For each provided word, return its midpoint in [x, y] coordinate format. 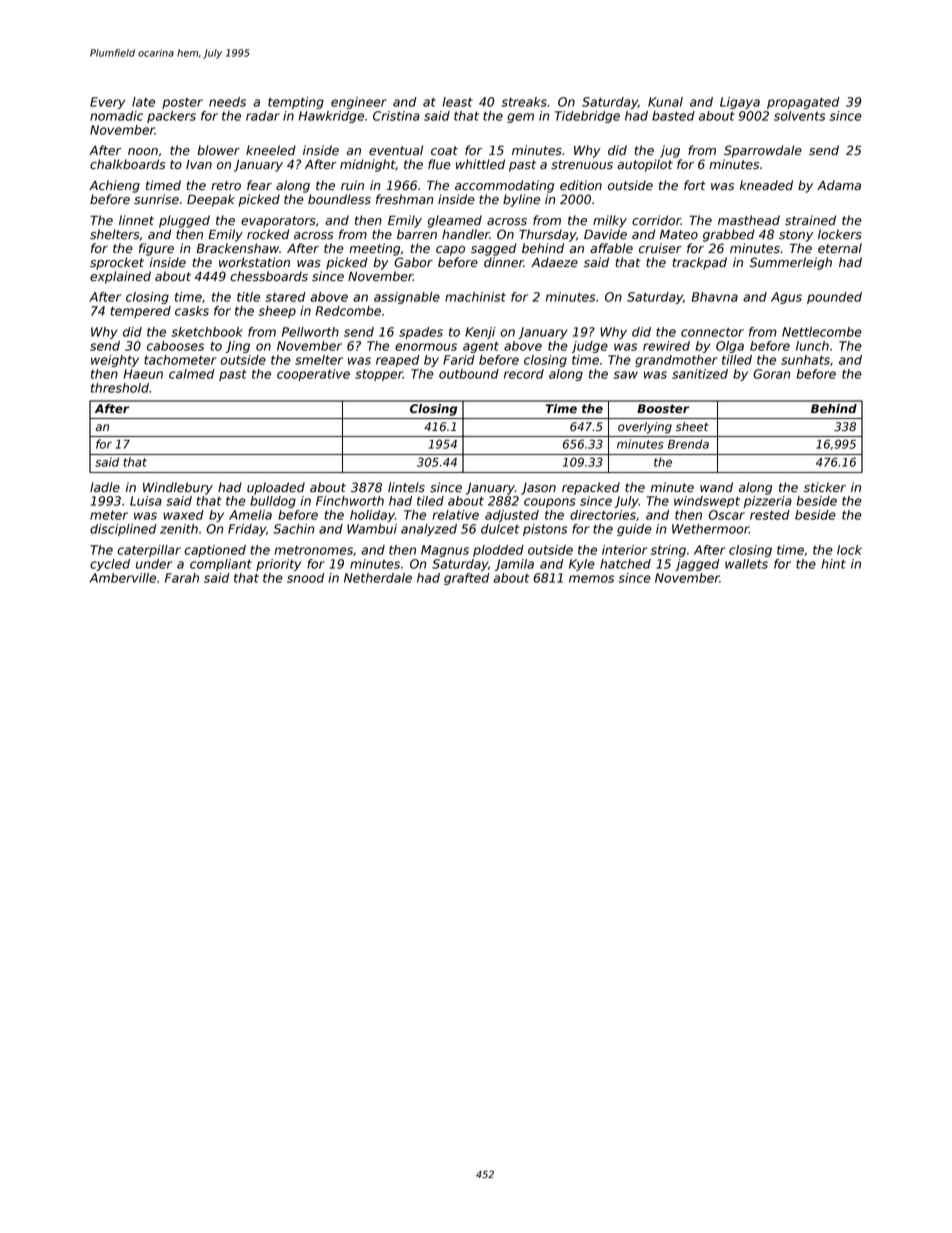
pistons [545, 530]
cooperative [313, 375]
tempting [296, 103]
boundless [339, 199]
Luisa [146, 501]
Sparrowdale [763, 151]
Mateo [679, 235]
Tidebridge [587, 117]
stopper [379, 375]
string [668, 551]
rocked [268, 234]
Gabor [413, 262]
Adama [839, 185]
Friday [247, 530]
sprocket [117, 263]
